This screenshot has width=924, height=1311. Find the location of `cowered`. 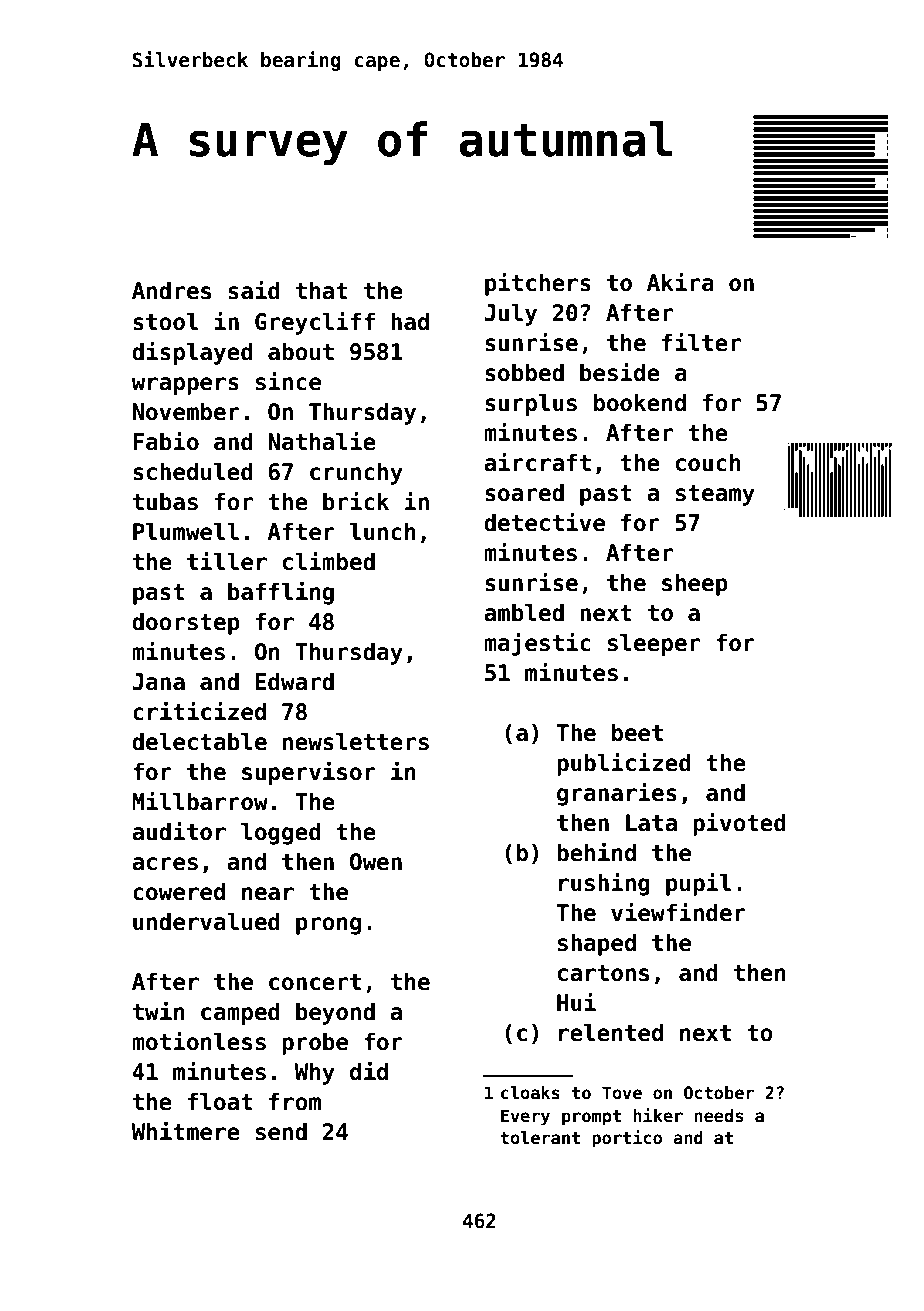

cowered is located at coordinates (179, 891).
